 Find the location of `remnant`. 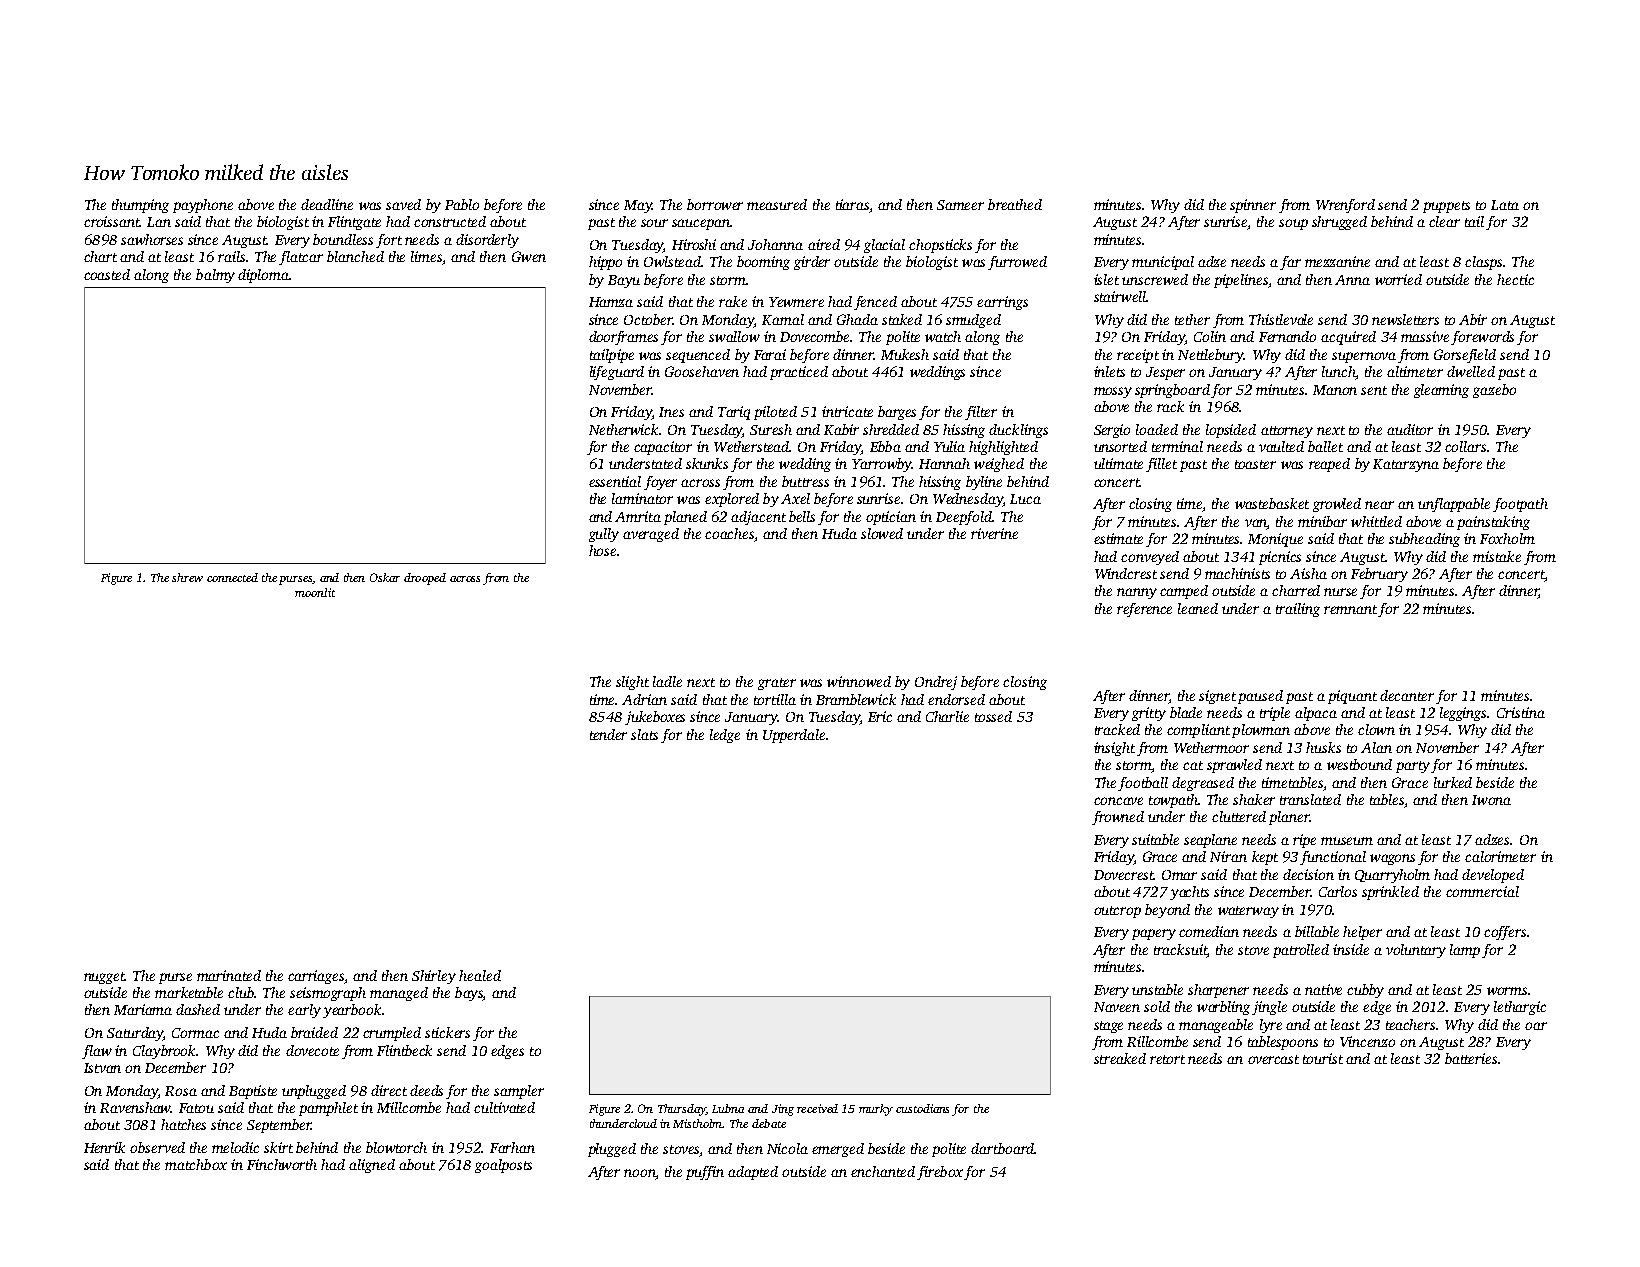

remnant is located at coordinates (1350, 609).
